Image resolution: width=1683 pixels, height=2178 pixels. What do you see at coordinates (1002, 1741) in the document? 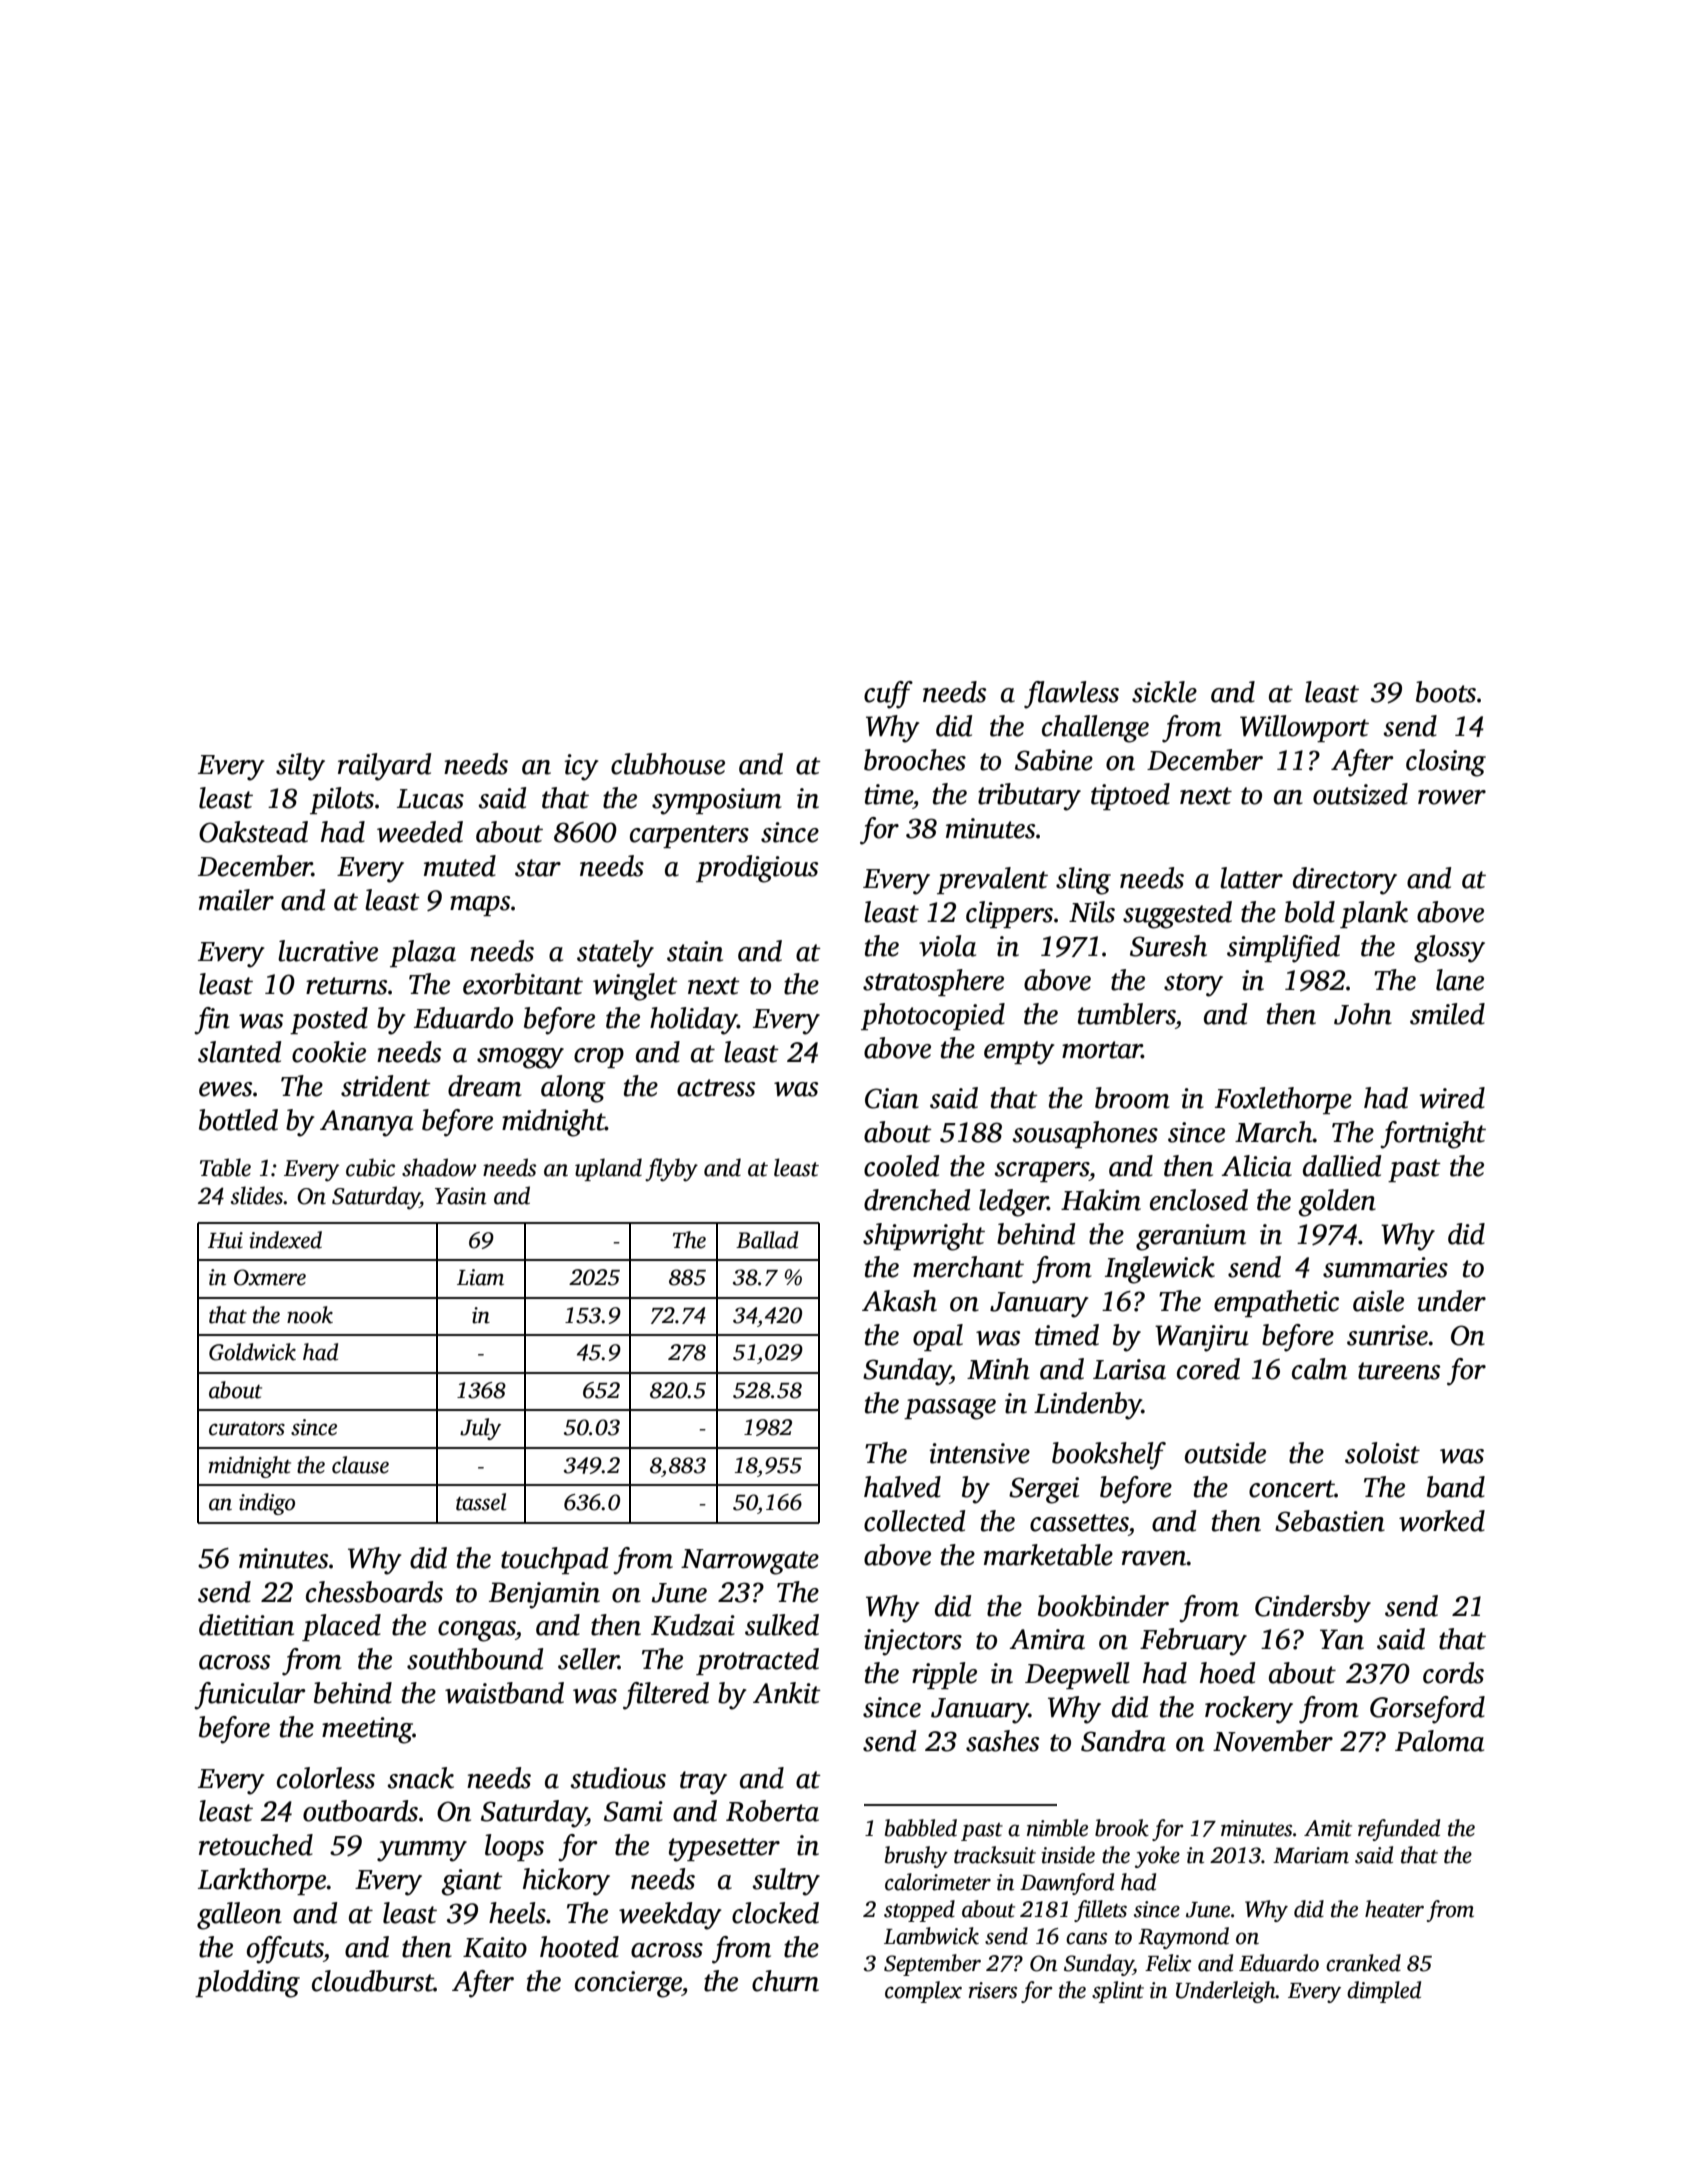
I see `sashes` at bounding box center [1002, 1741].
